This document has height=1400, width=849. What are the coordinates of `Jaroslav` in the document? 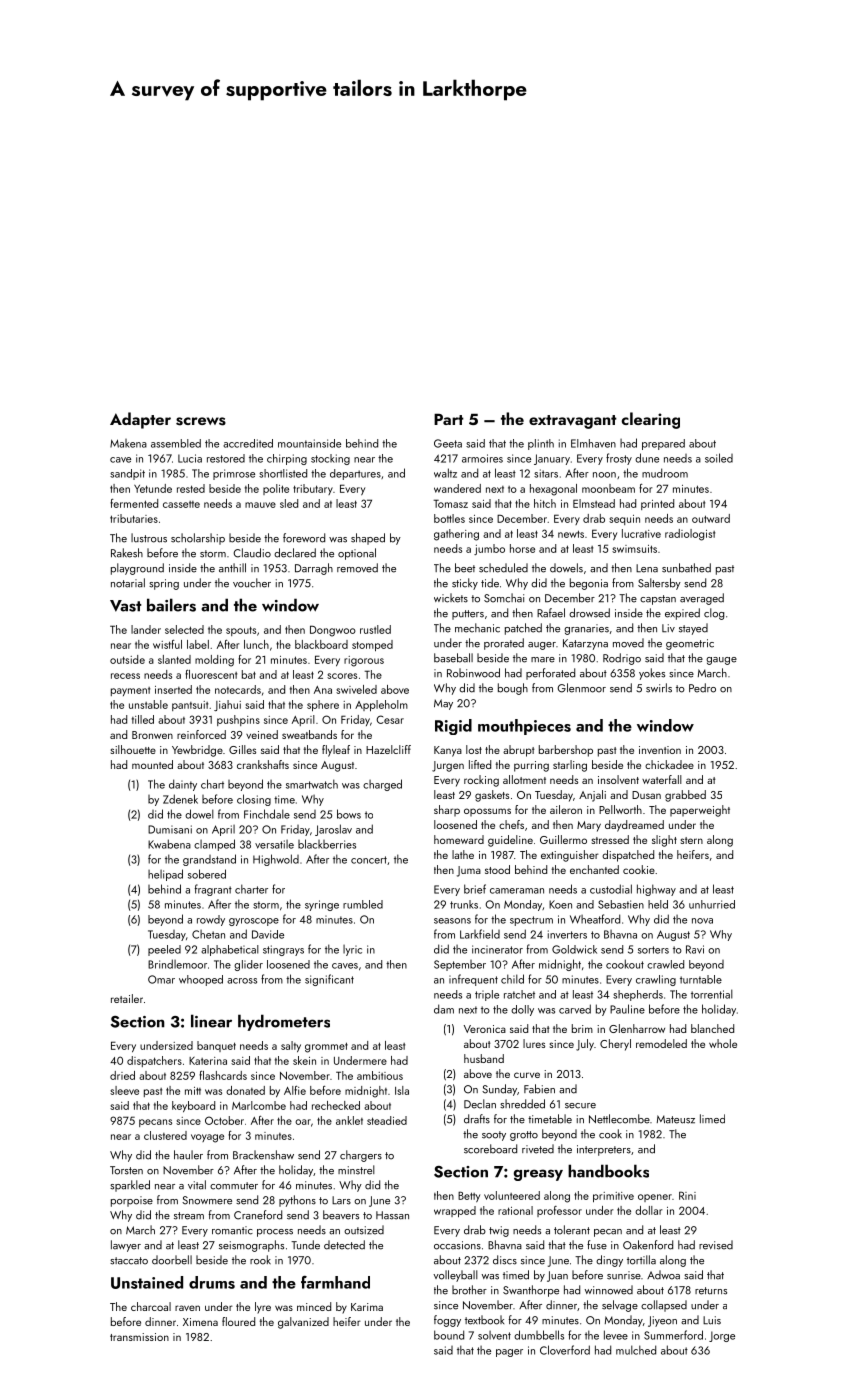 It's located at (333, 830).
